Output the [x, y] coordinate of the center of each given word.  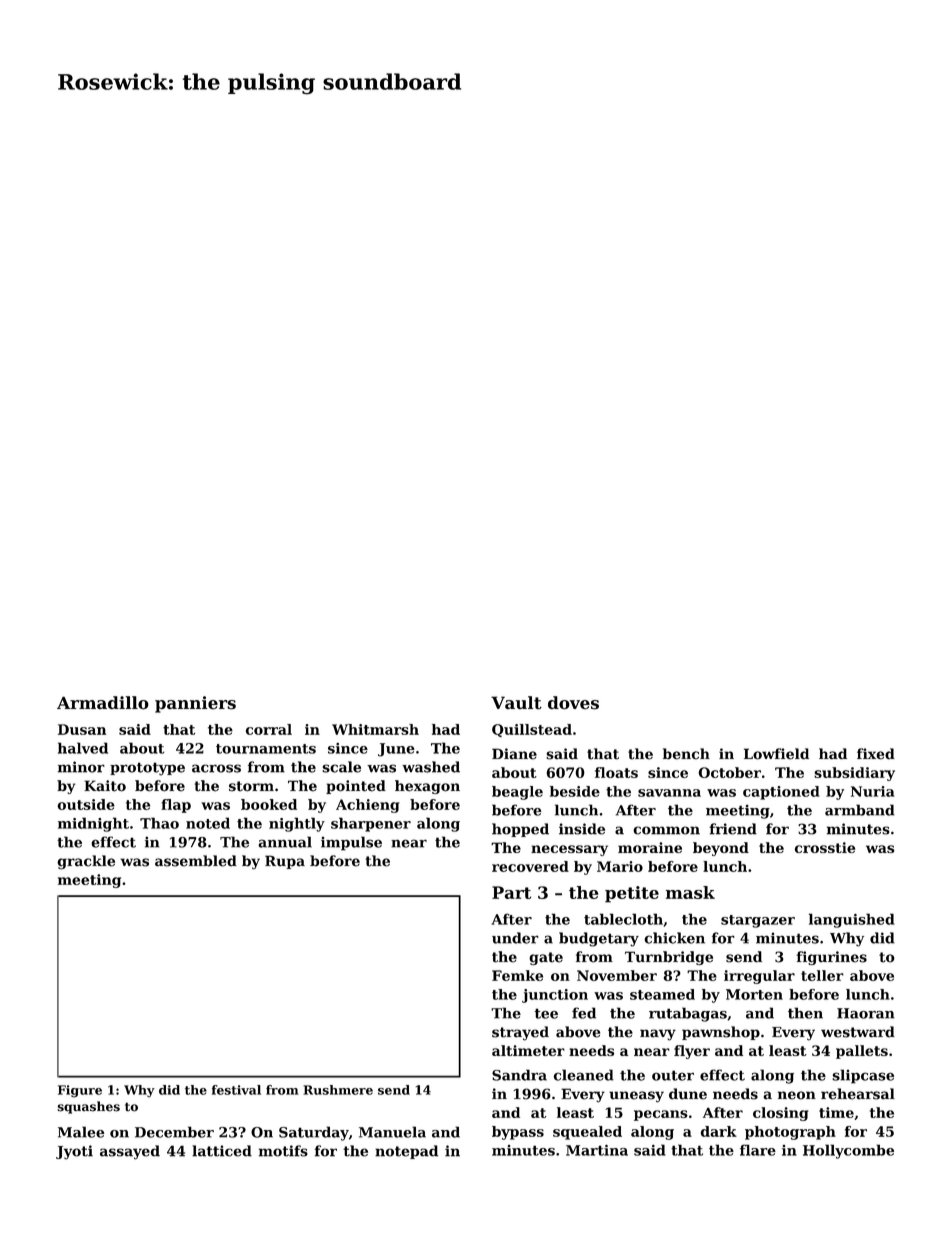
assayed [130, 1152]
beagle [517, 793]
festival [236, 1090]
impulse [351, 843]
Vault [516, 703]
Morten [754, 994]
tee [546, 1013]
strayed [520, 1033]
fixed [876, 754]
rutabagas [688, 1014]
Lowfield [776, 754]
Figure [80, 1091]
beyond [721, 849]
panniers [195, 704]
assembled [196, 861]
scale [341, 767]
